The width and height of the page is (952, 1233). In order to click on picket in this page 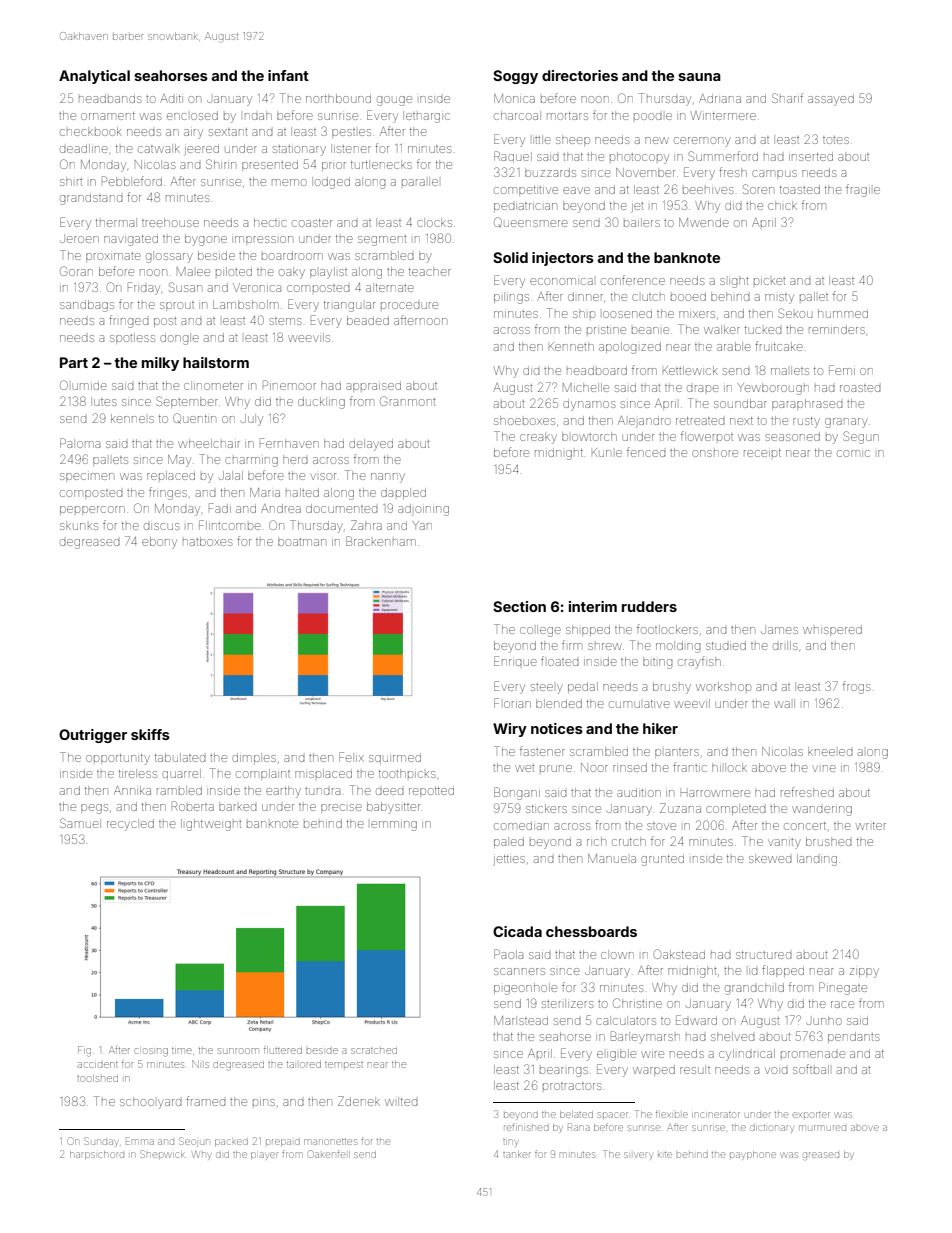, I will do `click(769, 281)`.
